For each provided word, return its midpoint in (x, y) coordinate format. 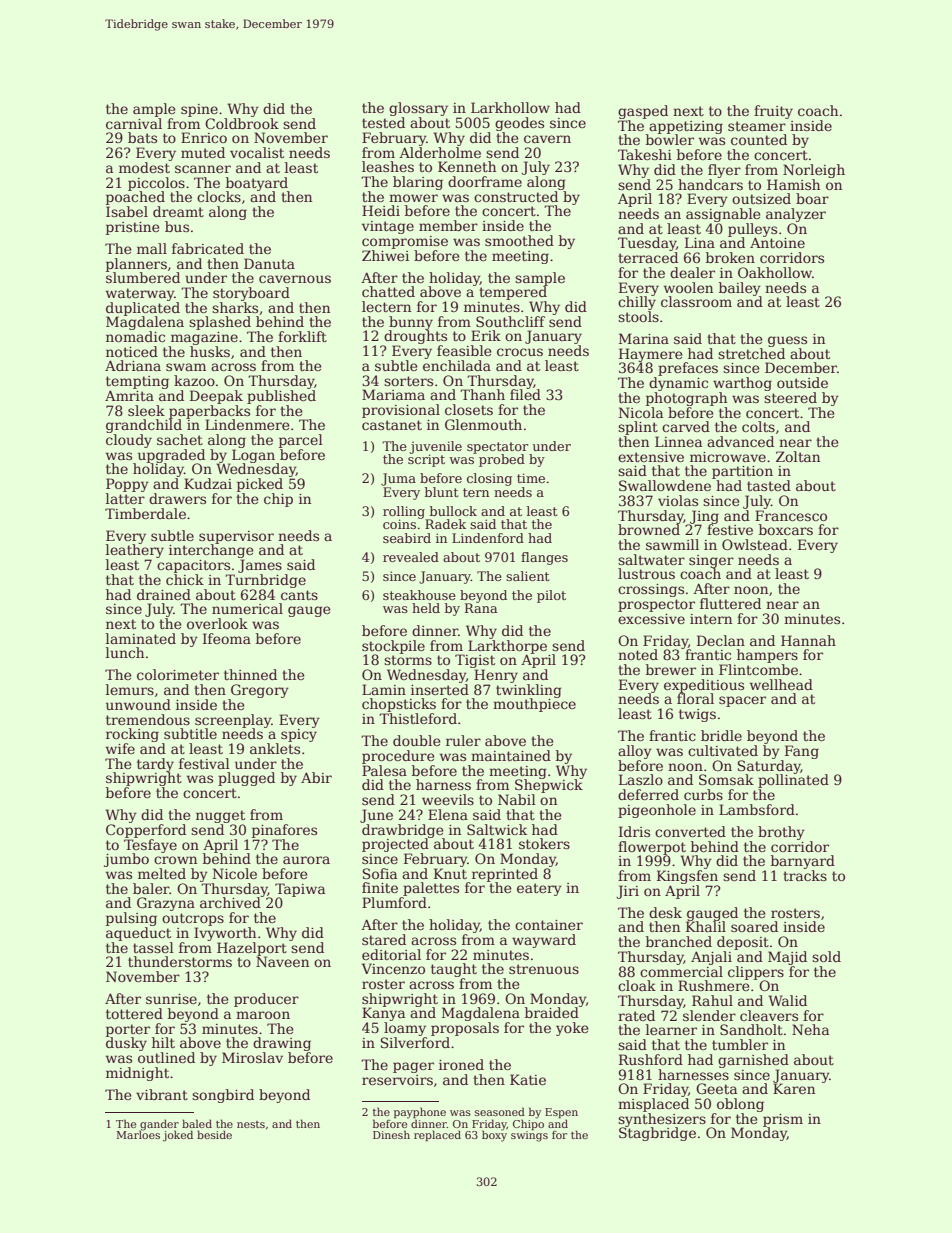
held (426, 608)
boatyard (257, 184)
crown (175, 860)
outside (802, 382)
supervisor (236, 537)
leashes (388, 166)
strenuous (544, 969)
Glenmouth (483, 424)
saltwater (651, 559)
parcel (301, 441)
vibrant (162, 1094)
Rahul (712, 1000)
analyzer (796, 215)
